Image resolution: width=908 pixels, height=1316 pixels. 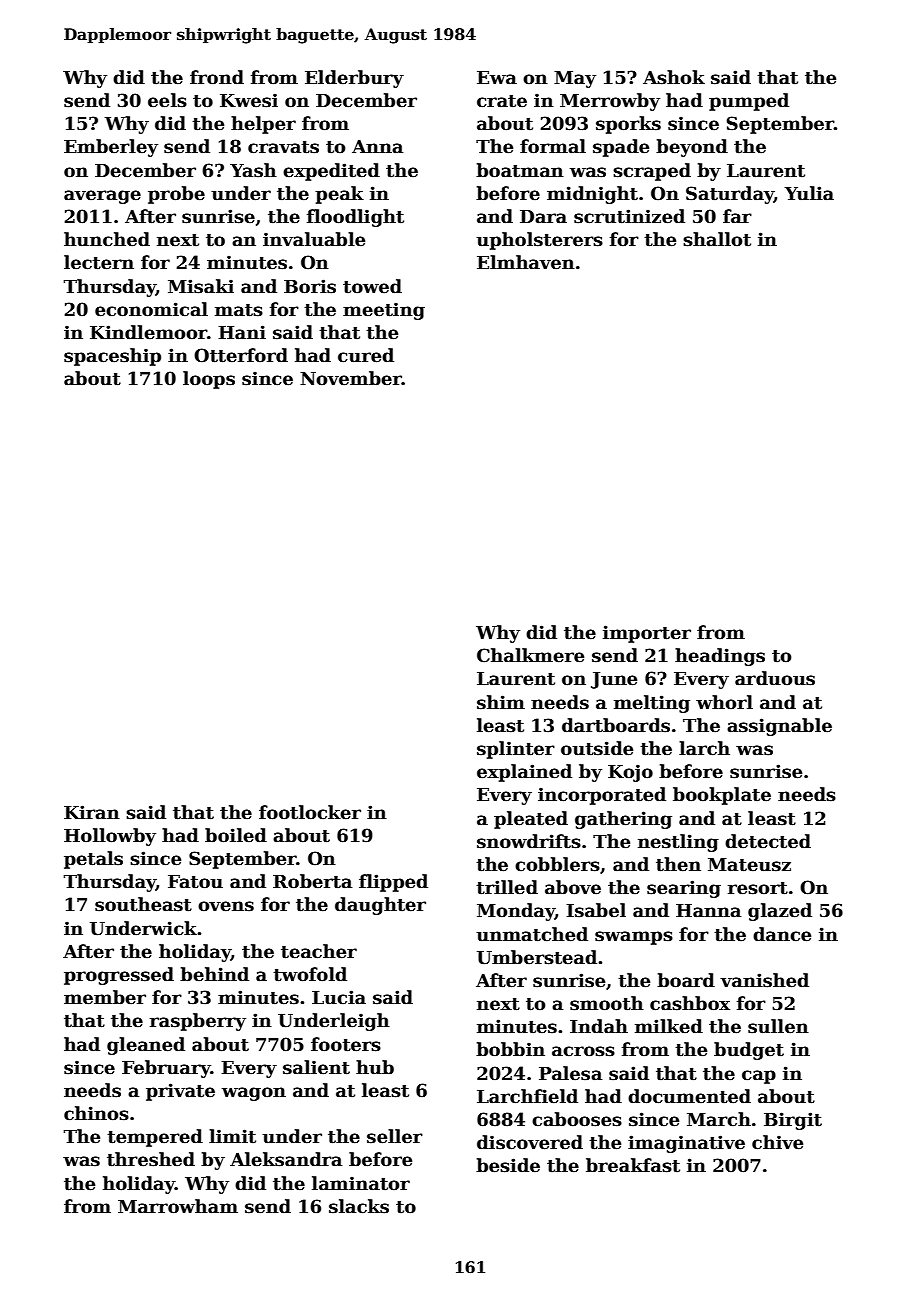 I want to click on eels, so click(x=167, y=100).
